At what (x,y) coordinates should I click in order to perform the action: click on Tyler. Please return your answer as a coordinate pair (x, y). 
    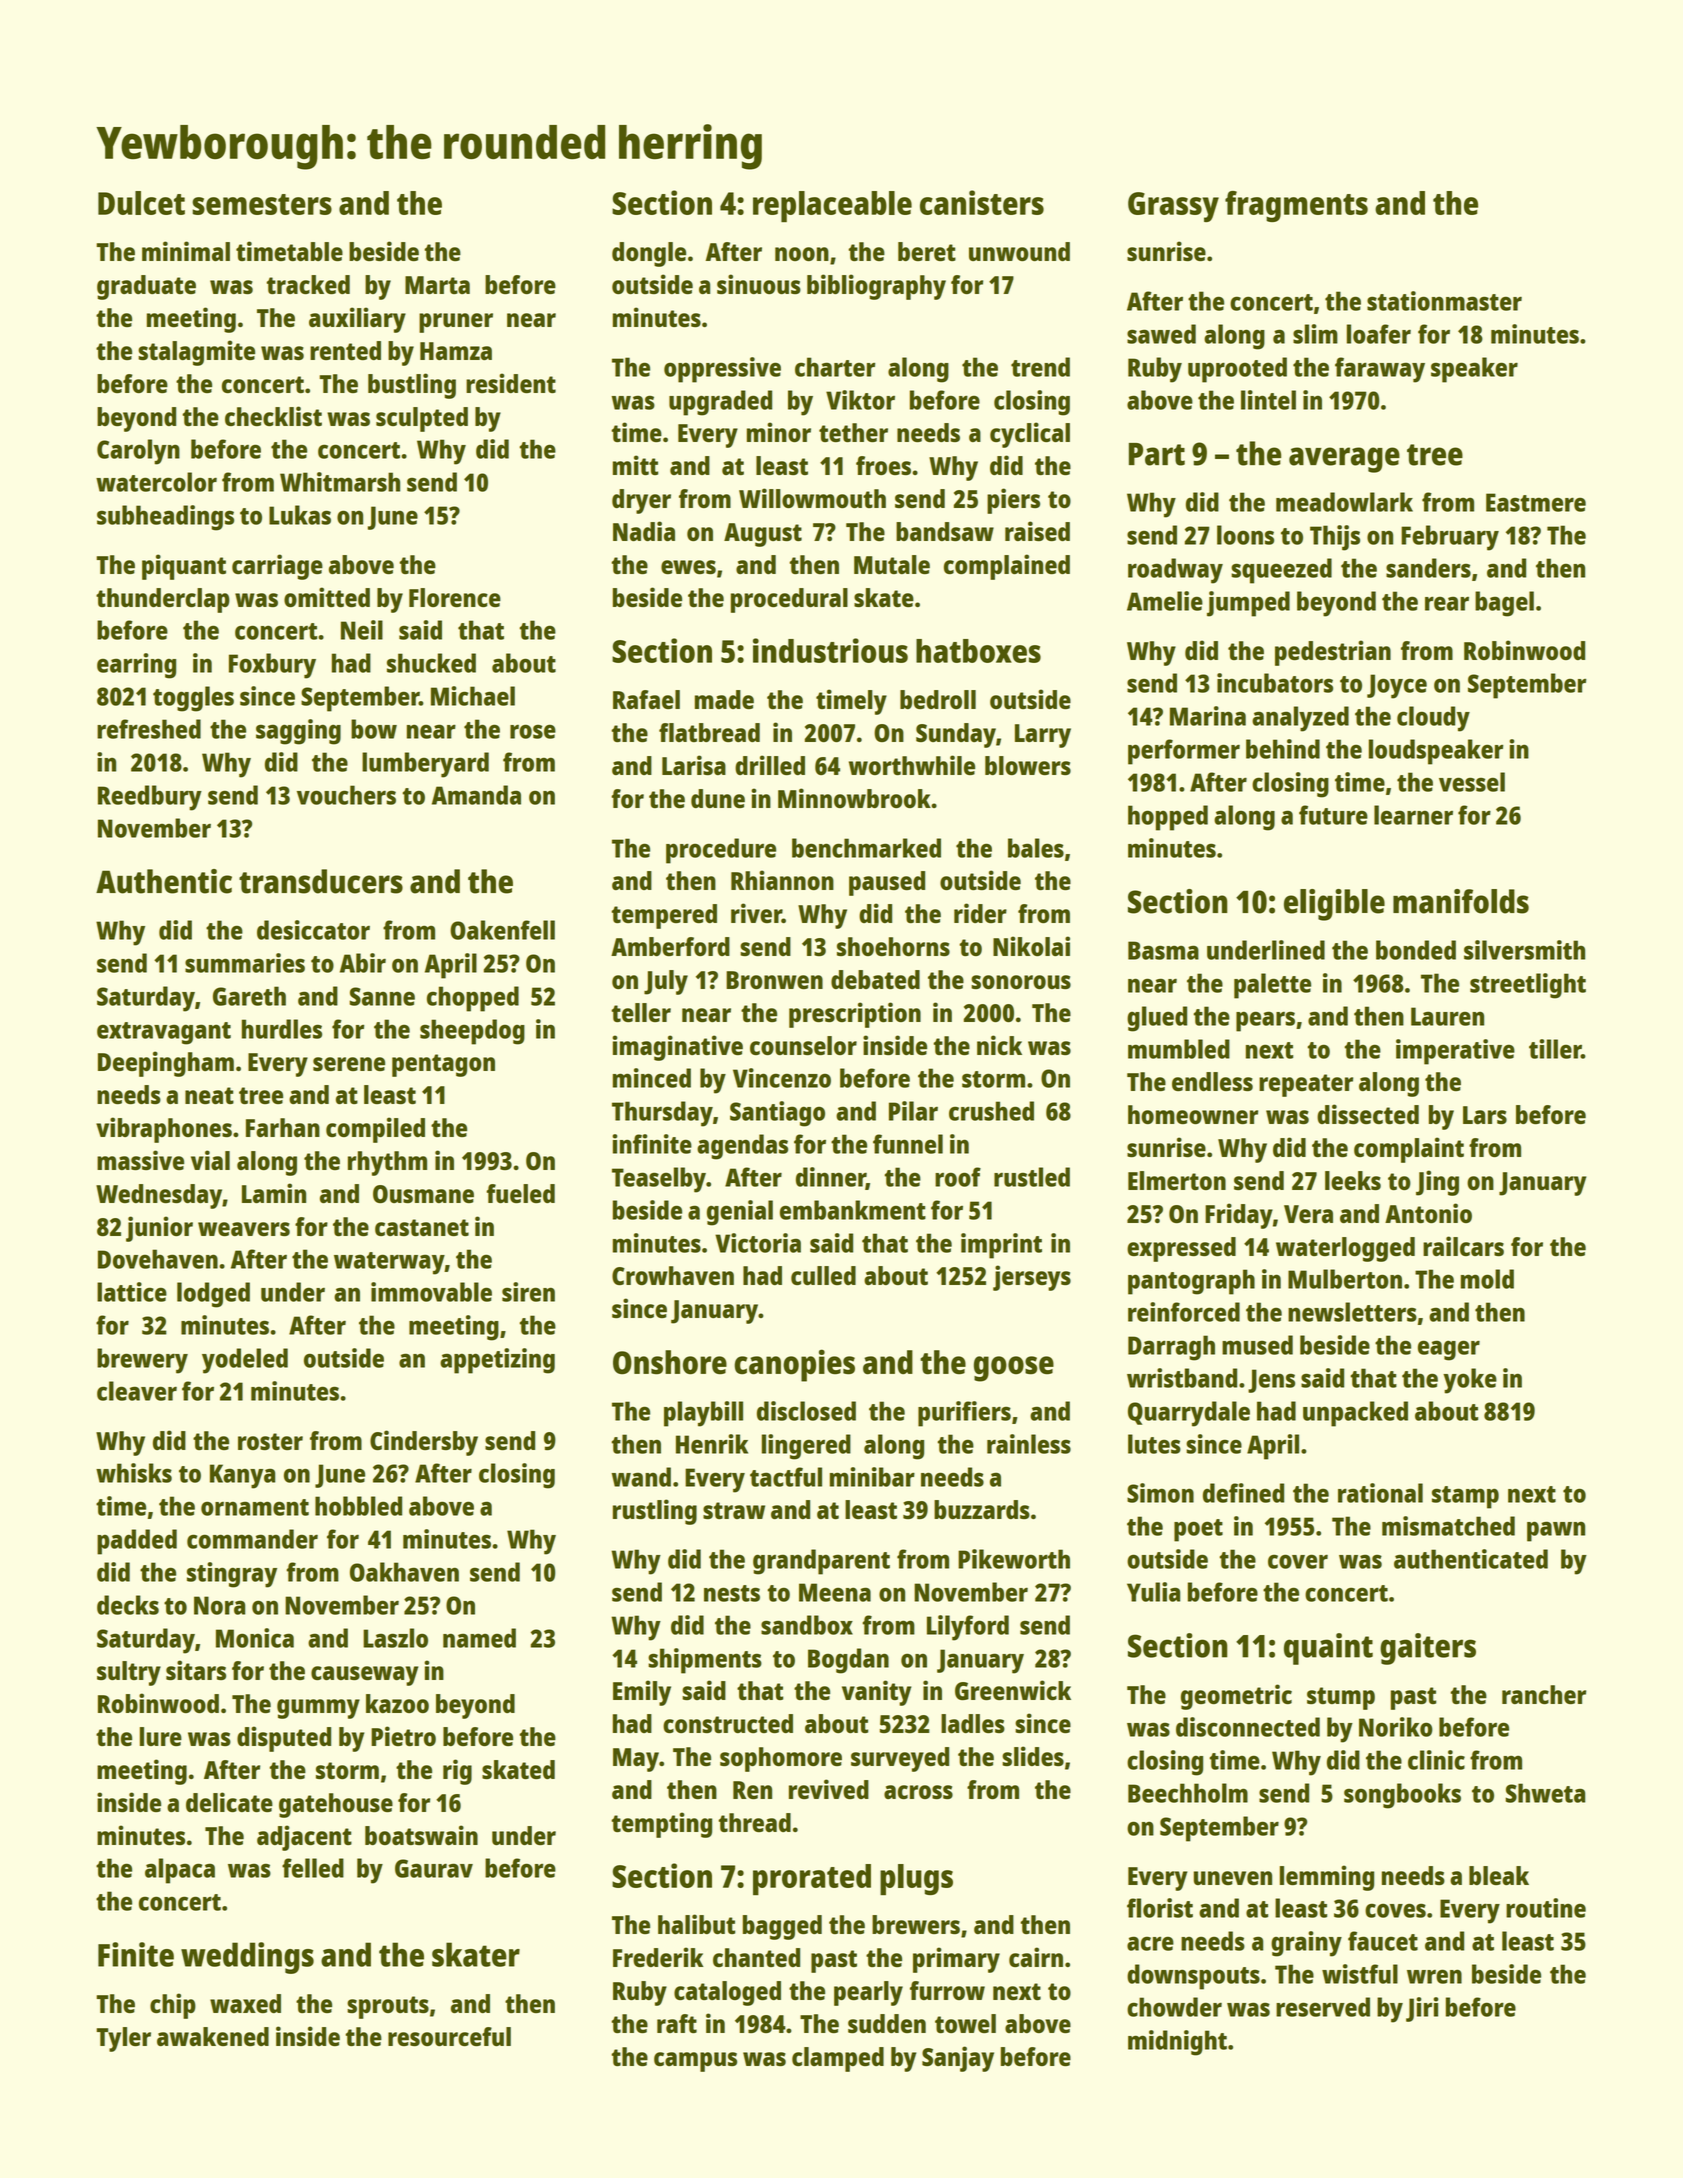
    Looking at the image, I should click on (123, 2039).
